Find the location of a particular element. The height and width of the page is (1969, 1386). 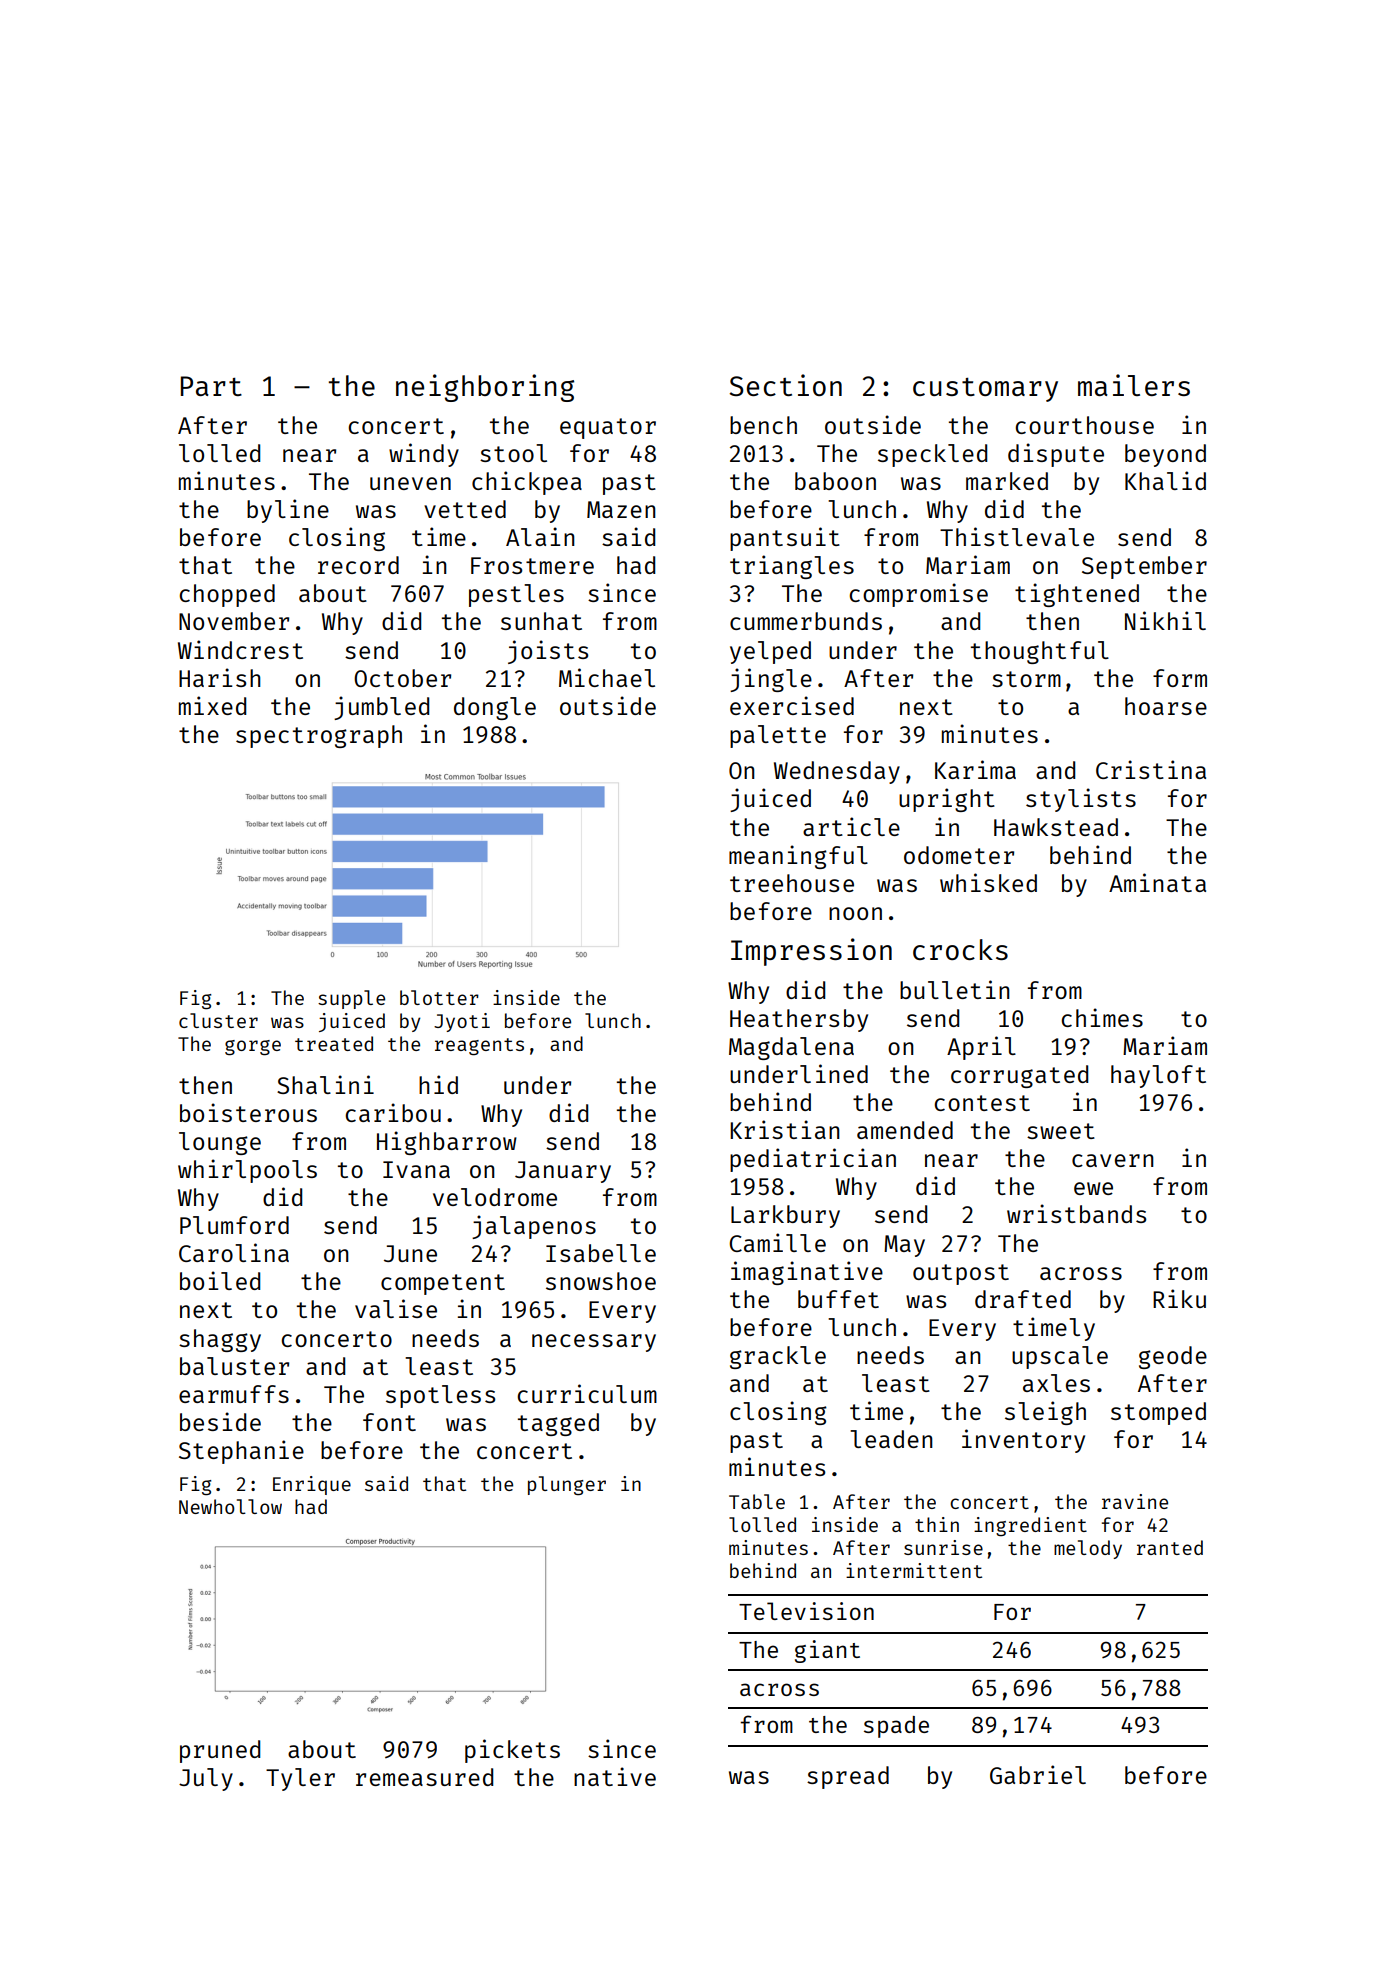

cluster is located at coordinates (218, 1020).
